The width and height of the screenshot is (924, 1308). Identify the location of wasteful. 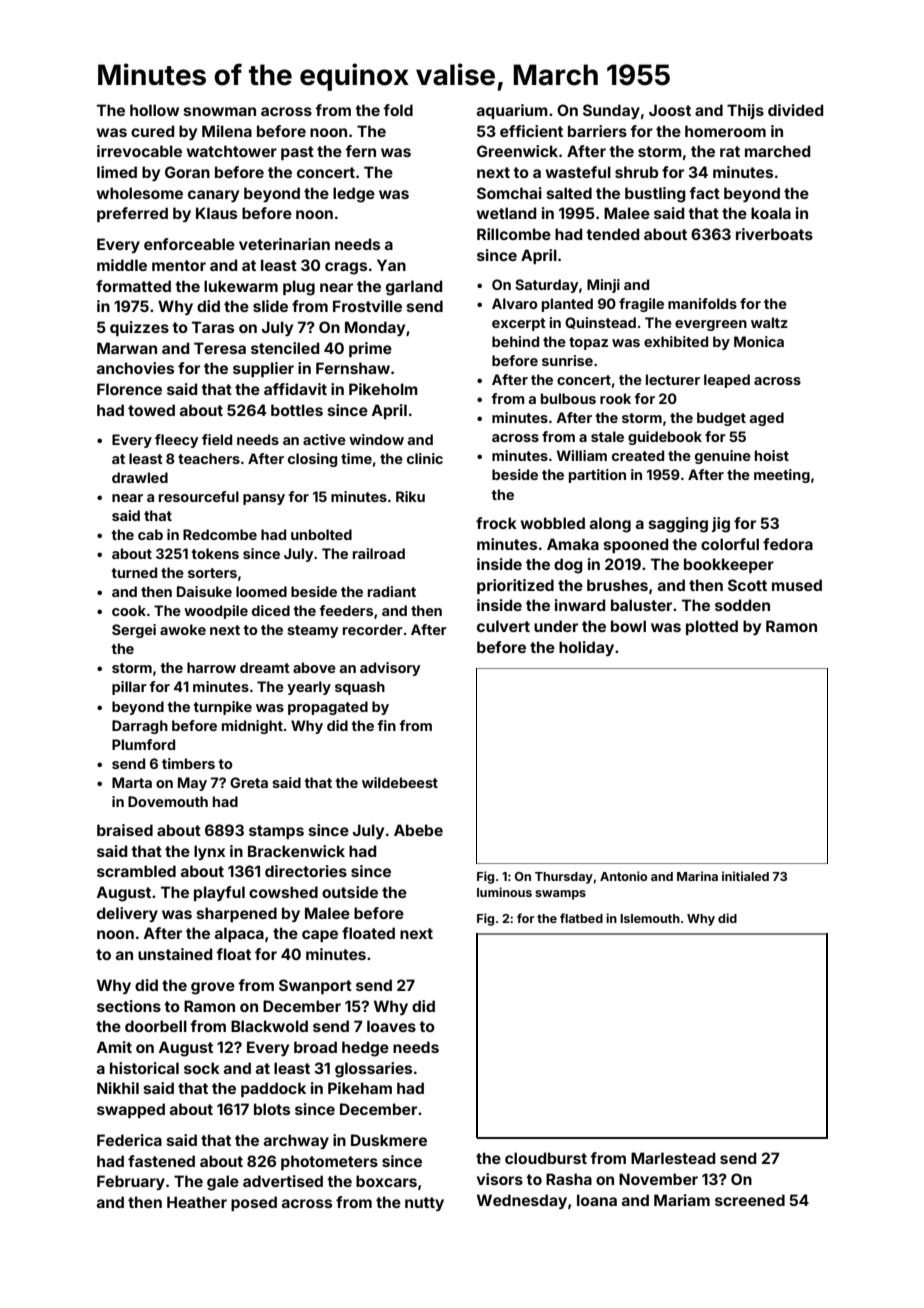
(578, 172).
